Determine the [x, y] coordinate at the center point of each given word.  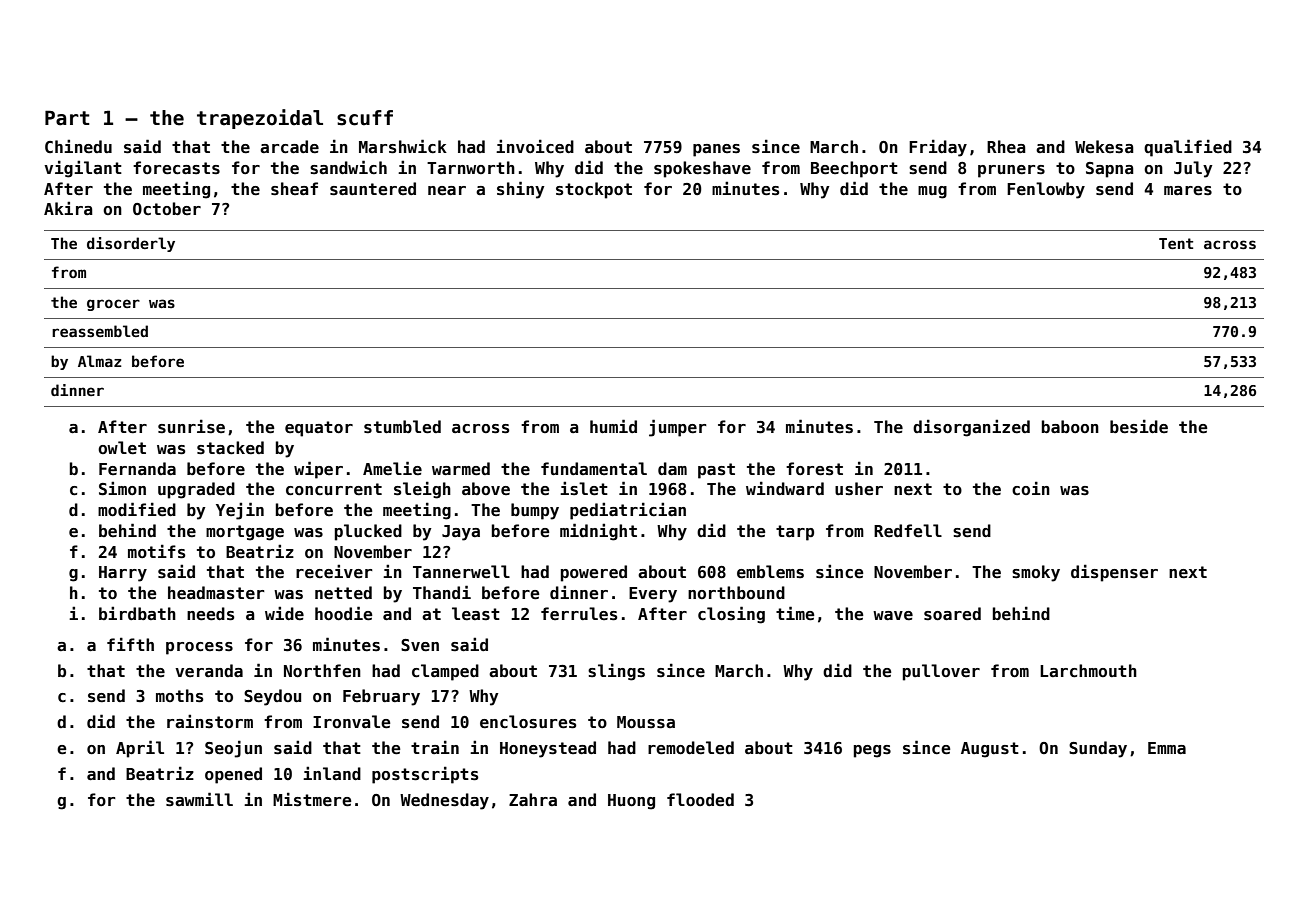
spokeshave [702, 169]
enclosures [528, 722]
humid [613, 426]
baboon [1070, 426]
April [140, 749]
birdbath [137, 613]
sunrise [191, 426]
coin [1031, 488]
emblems [770, 572]
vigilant [83, 169]
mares [1188, 191]
